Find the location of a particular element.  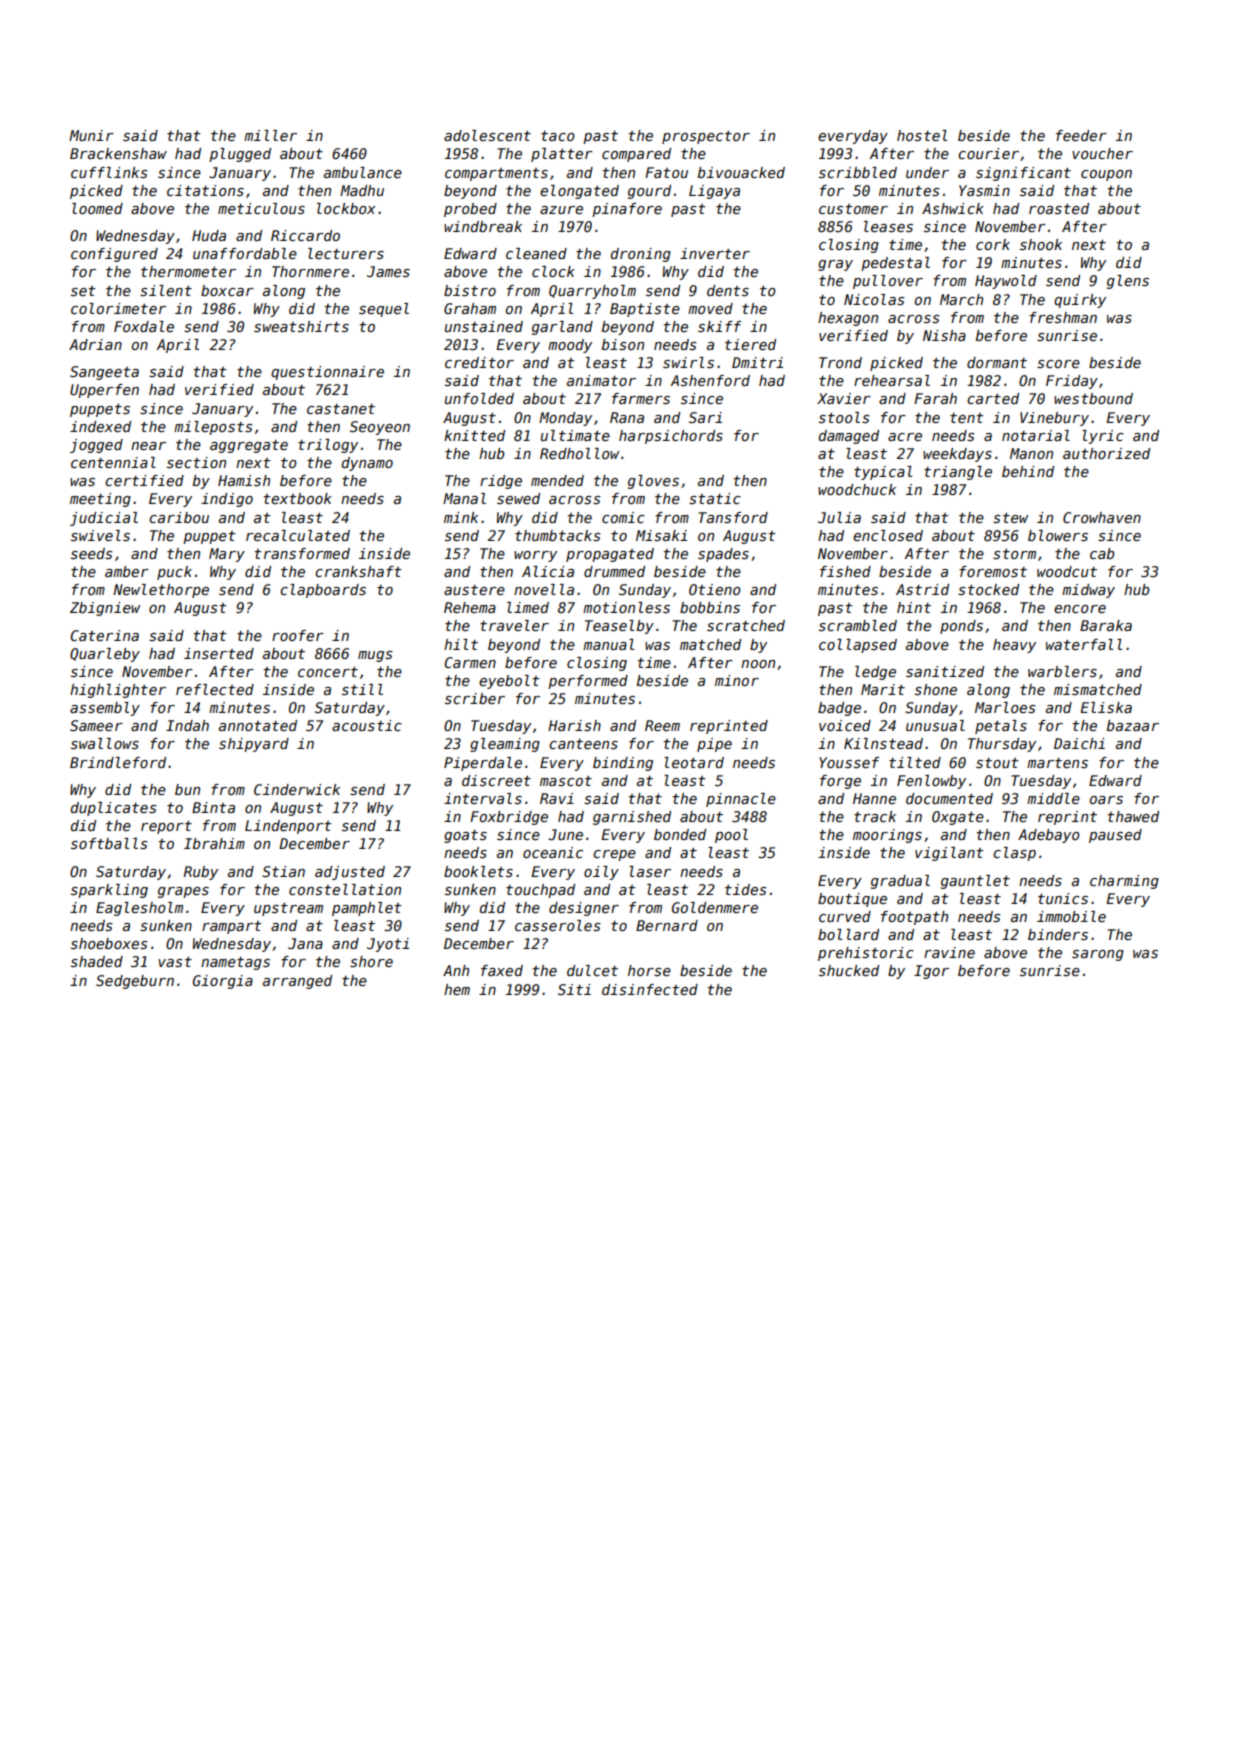

prospector is located at coordinates (706, 137).
